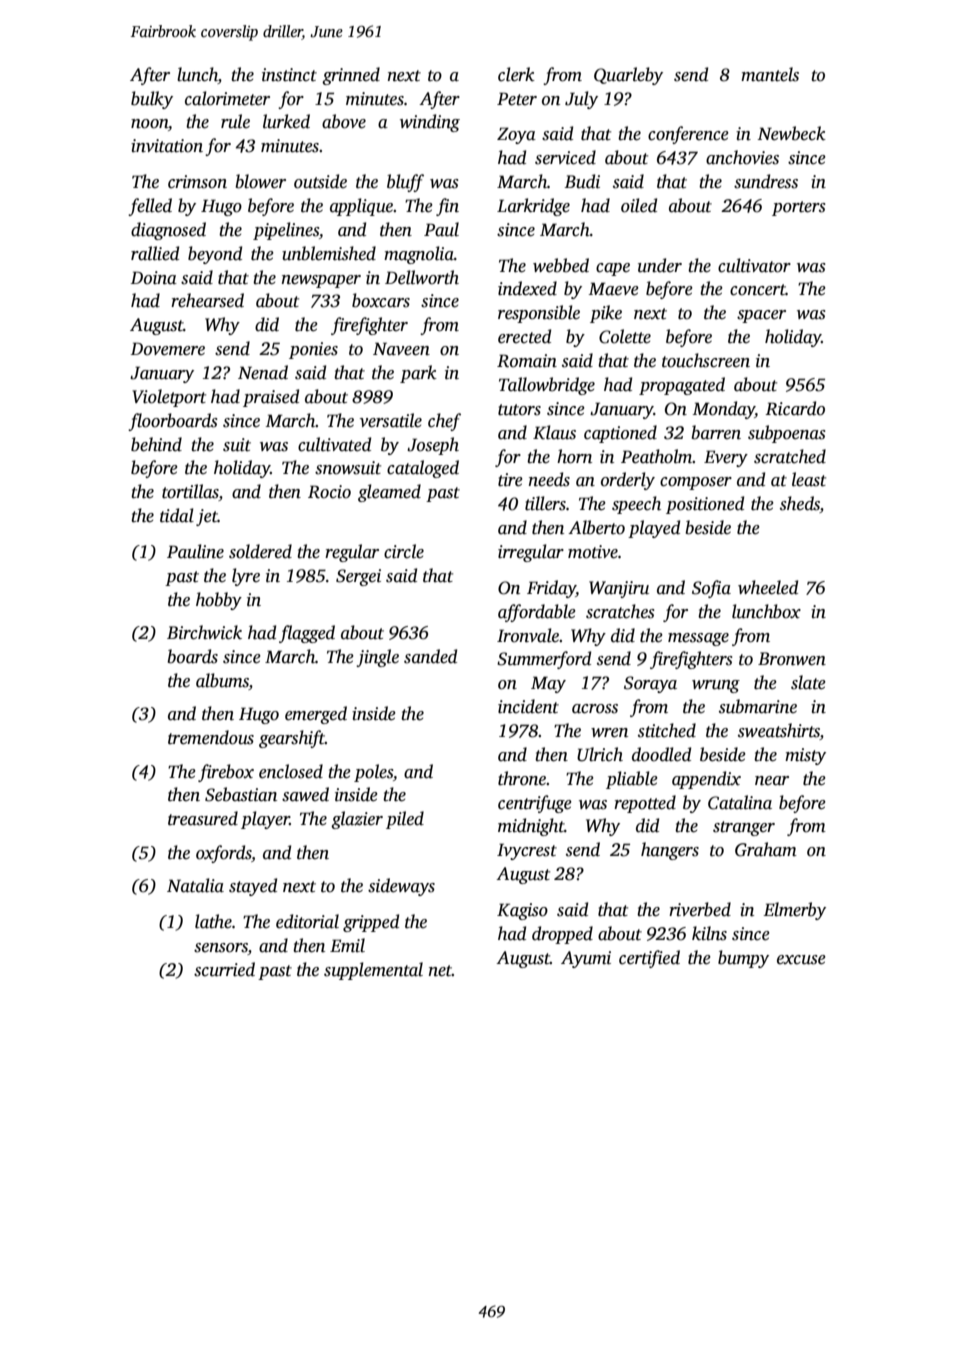 The image size is (957, 1359). Describe the element at coordinates (705, 505) in the document. I see `positioned` at that location.
